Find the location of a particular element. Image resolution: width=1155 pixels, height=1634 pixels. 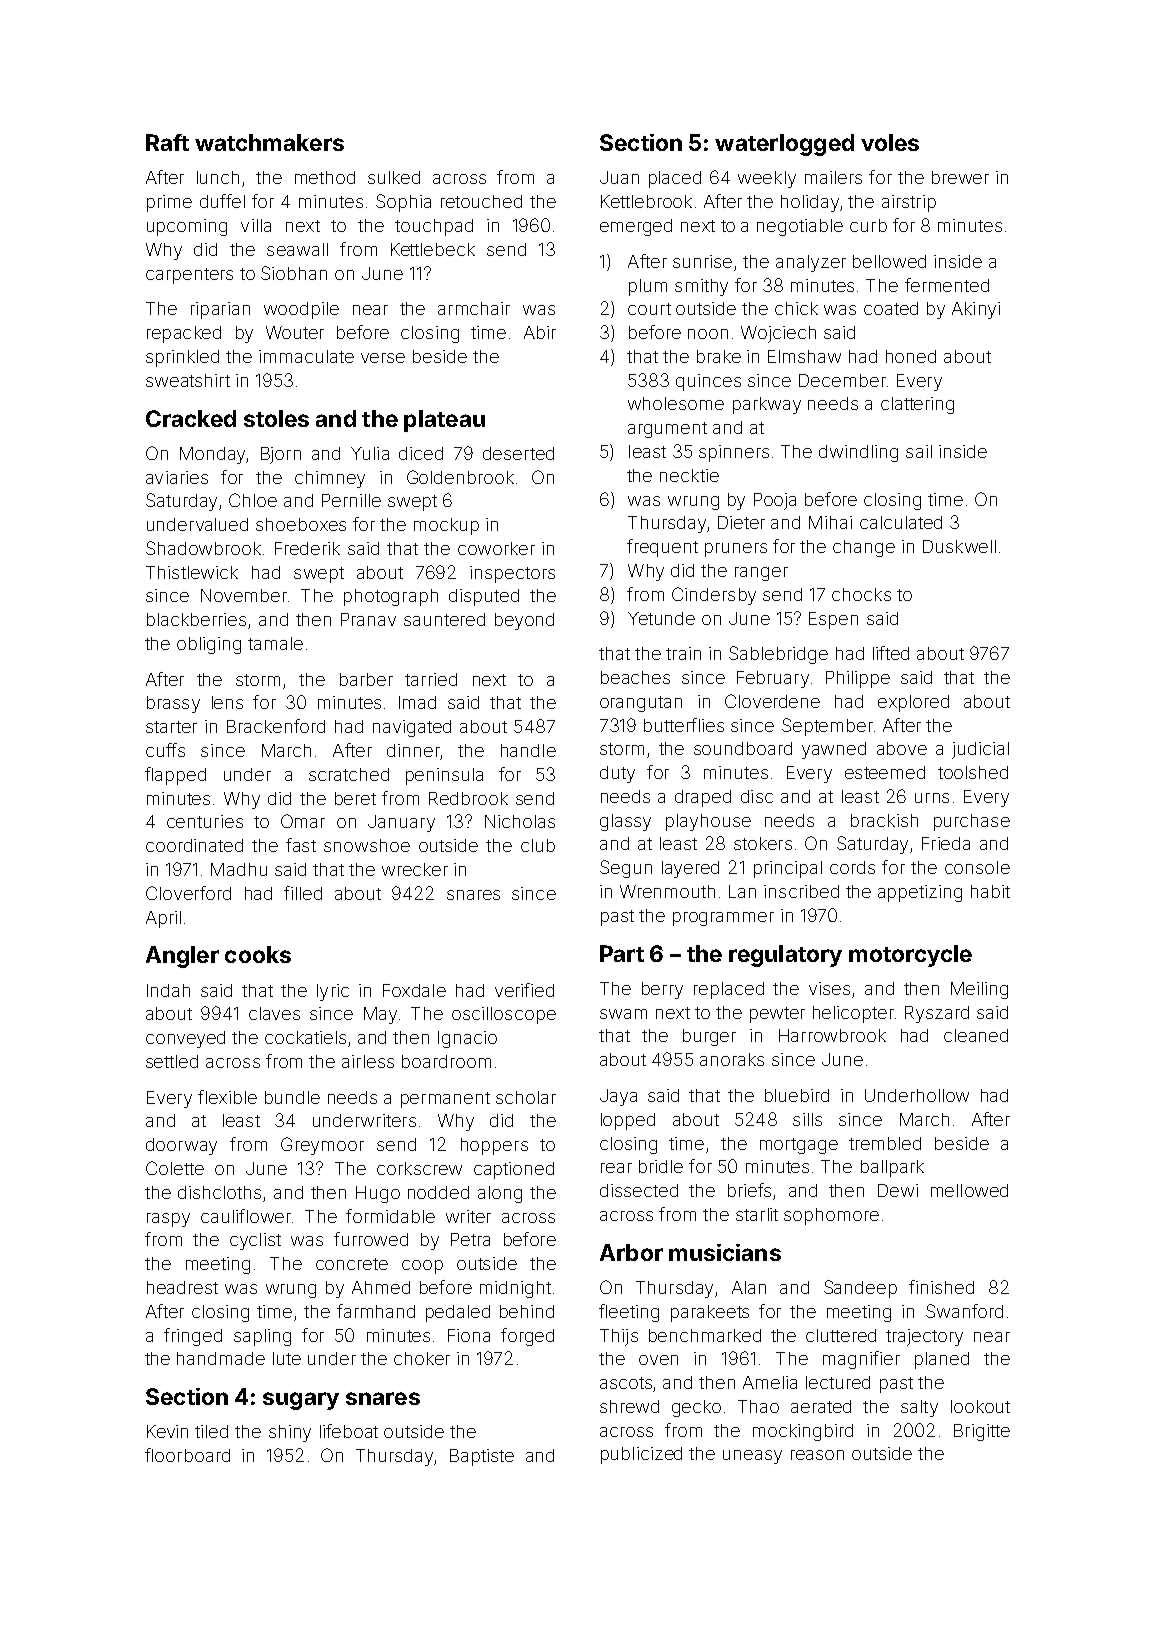

publicized is located at coordinates (641, 1455).
